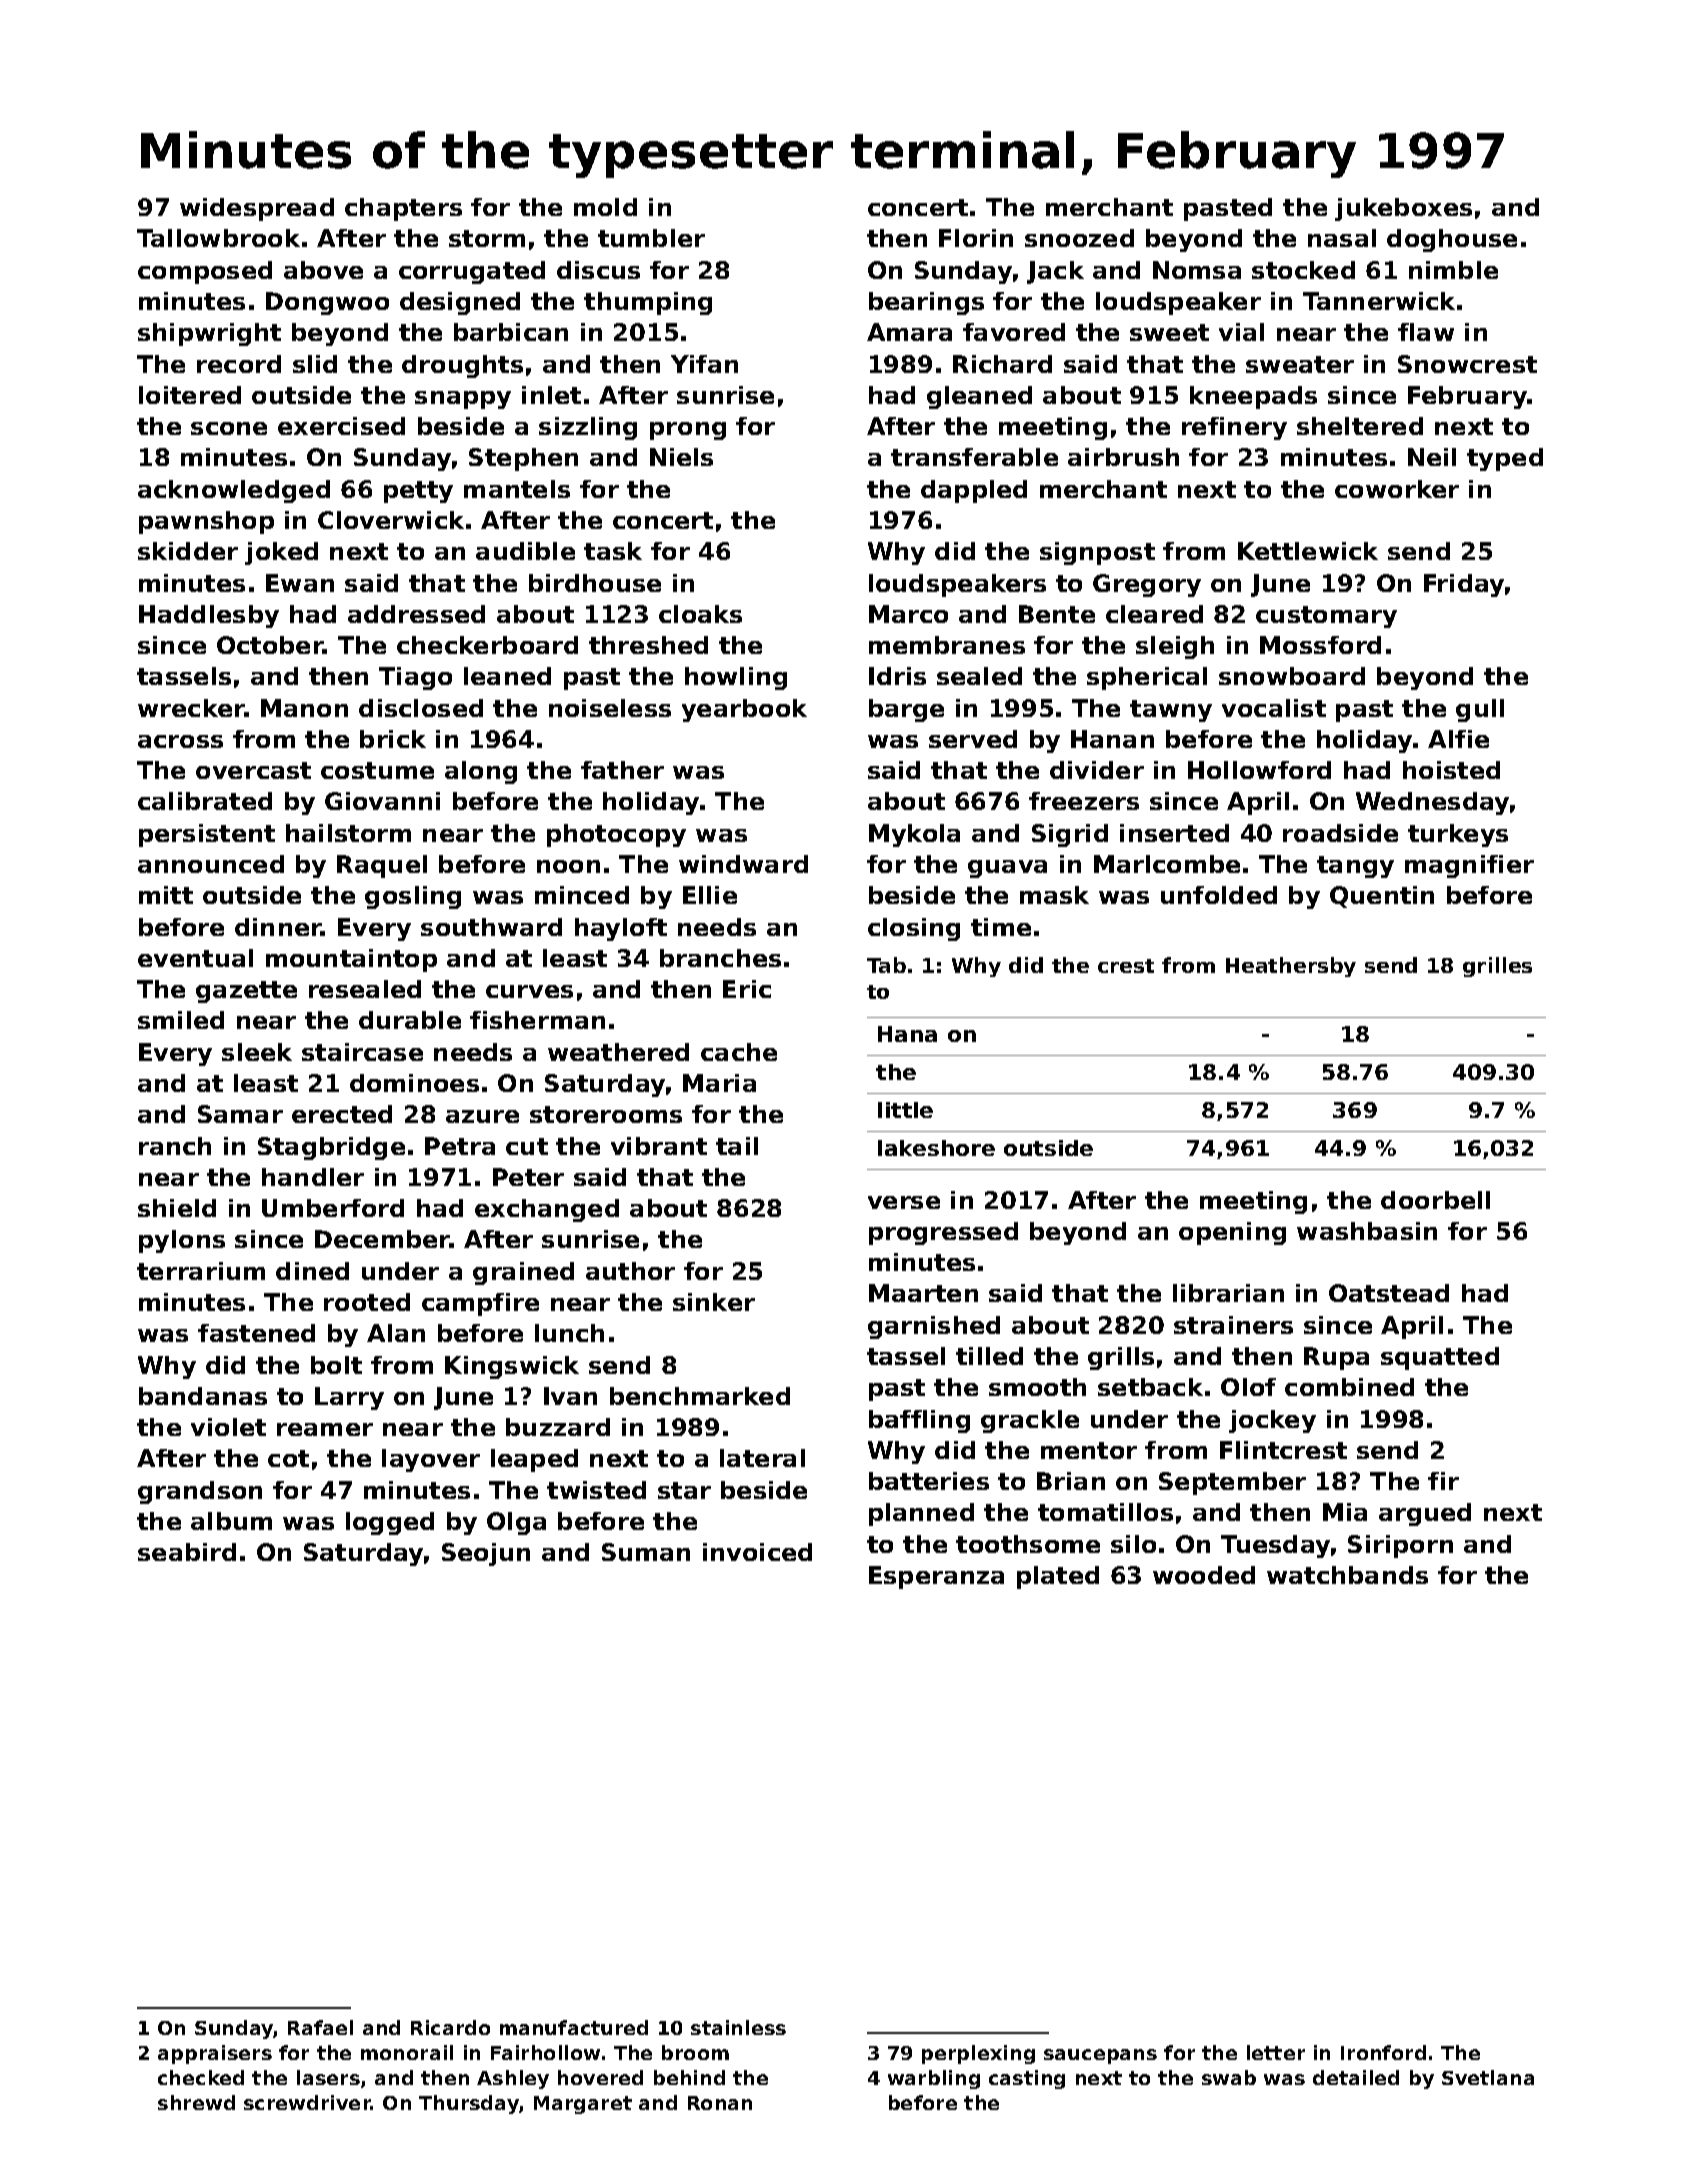 This screenshot has width=1683, height=2178. What do you see at coordinates (416, 614) in the screenshot?
I see `addressed` at bounding box center [416, 614].
